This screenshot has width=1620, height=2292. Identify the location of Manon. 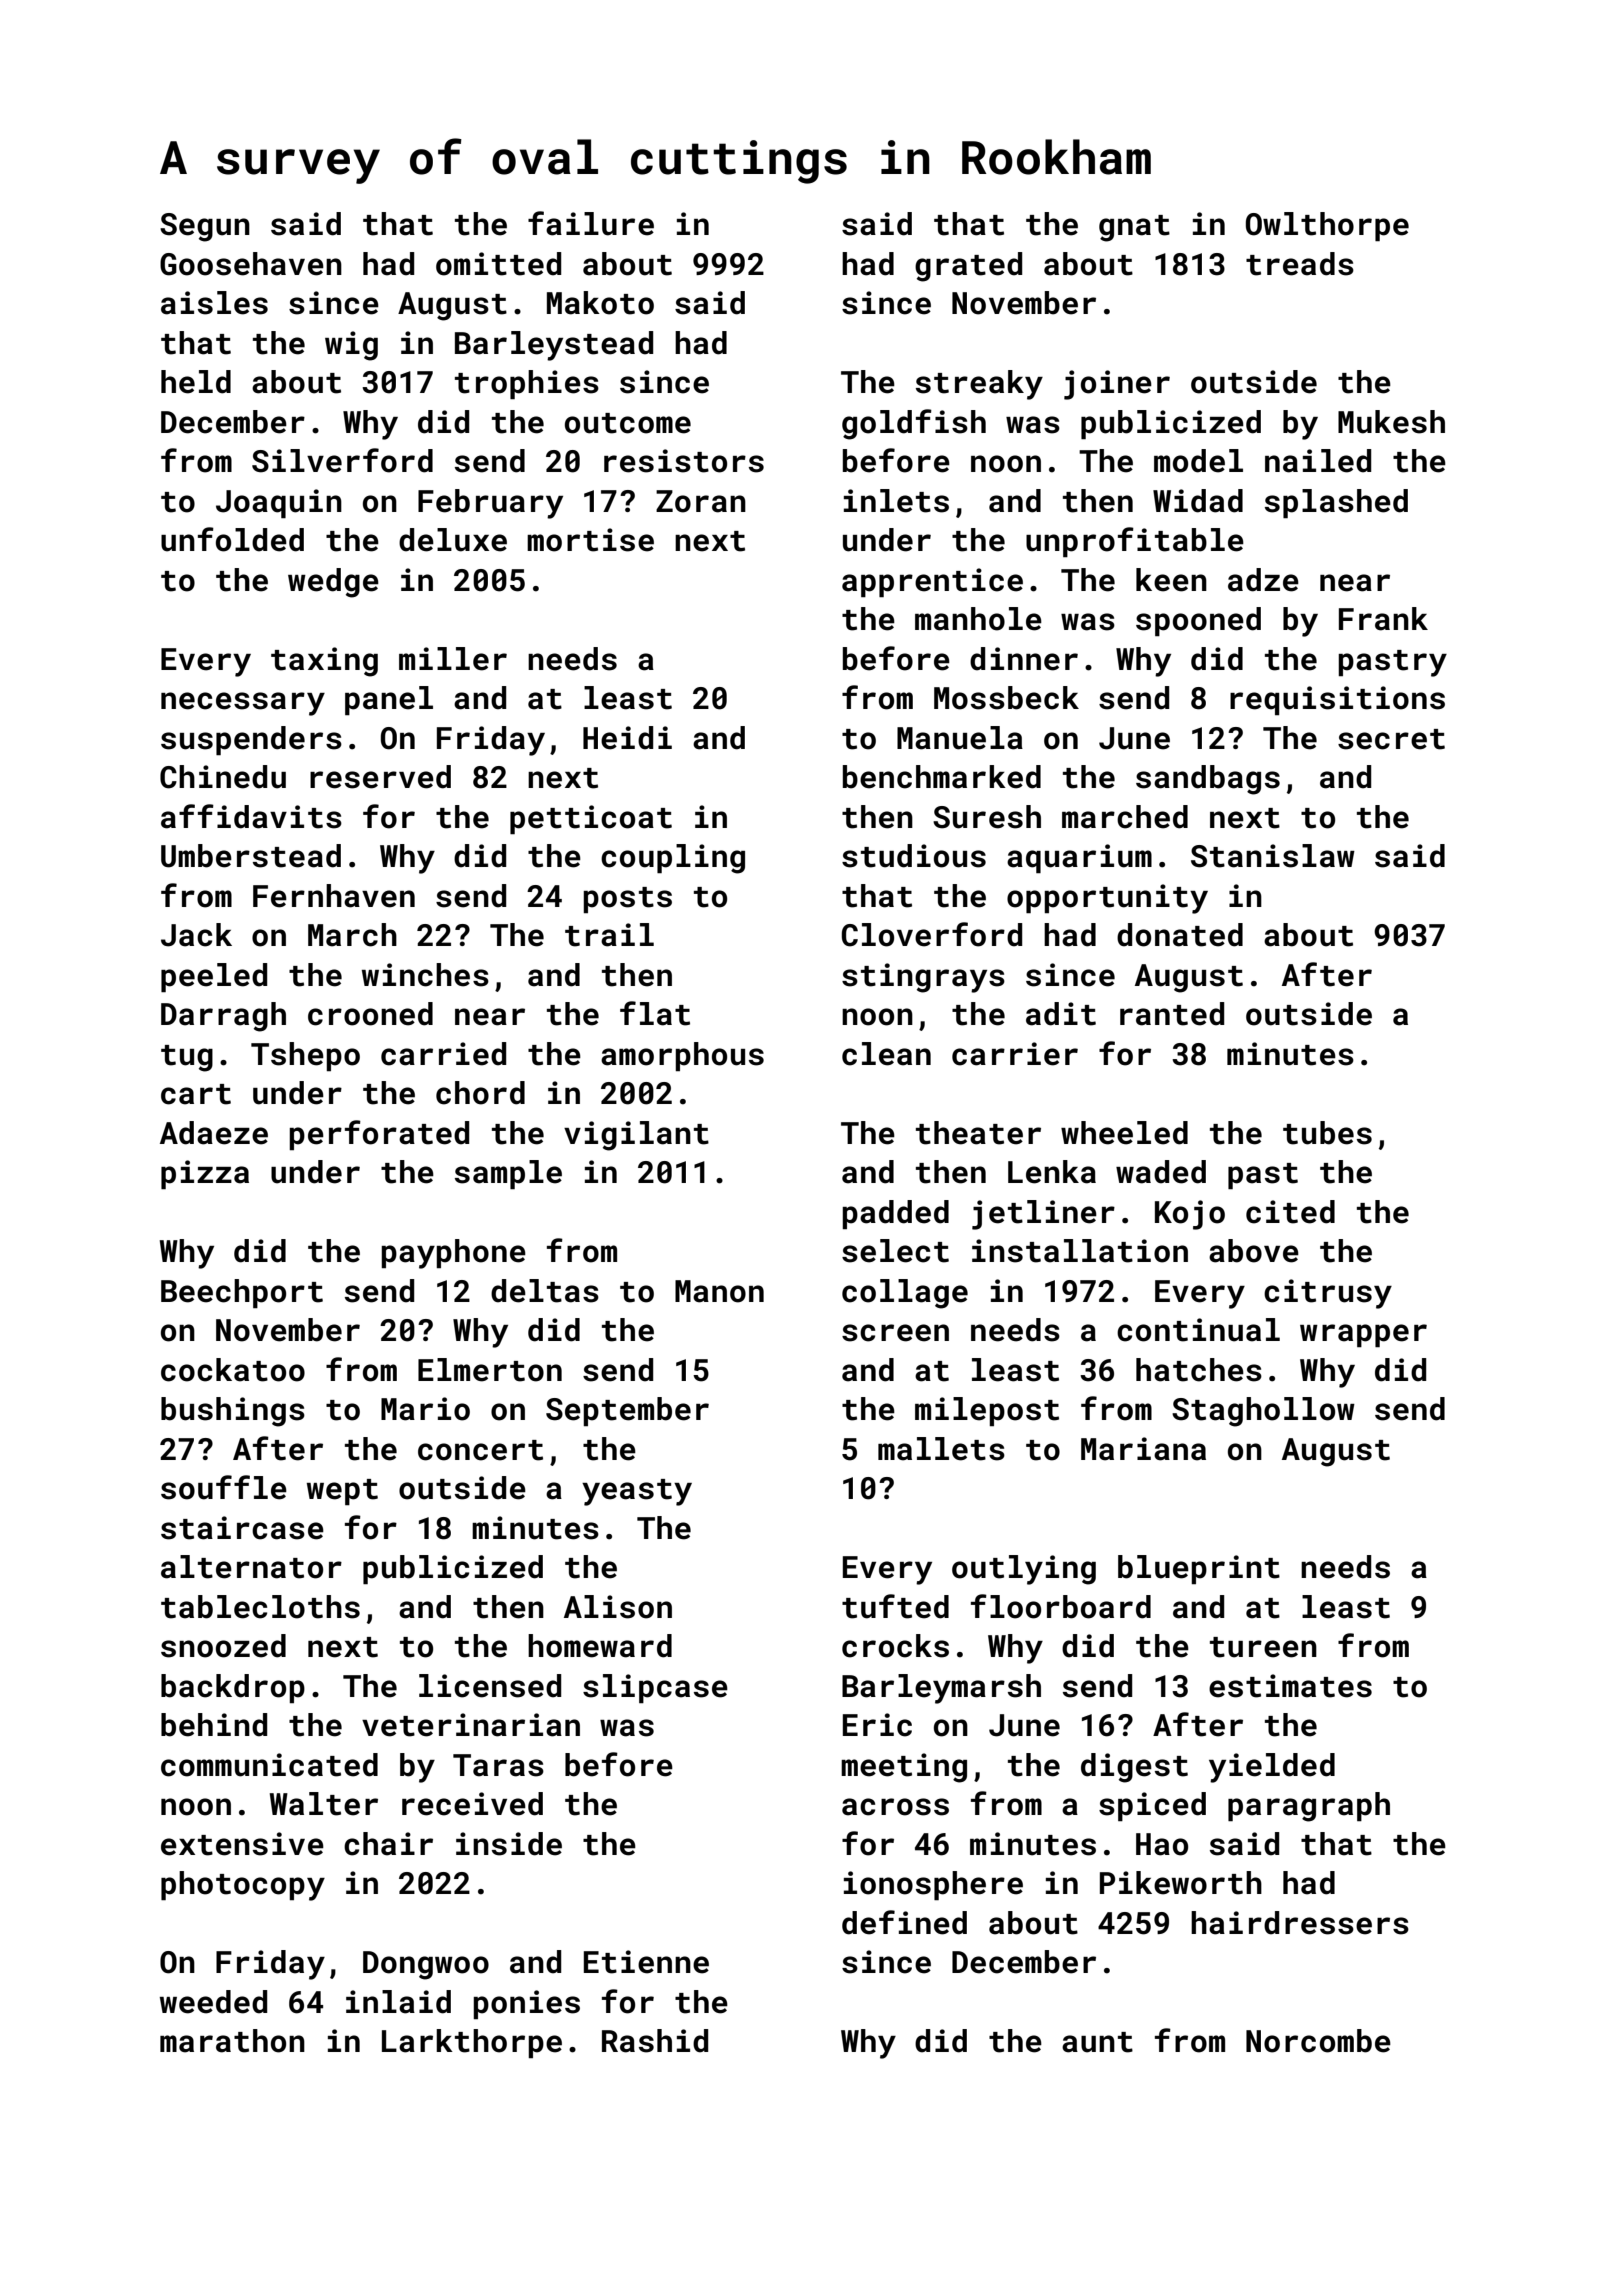
(719, 1291).
